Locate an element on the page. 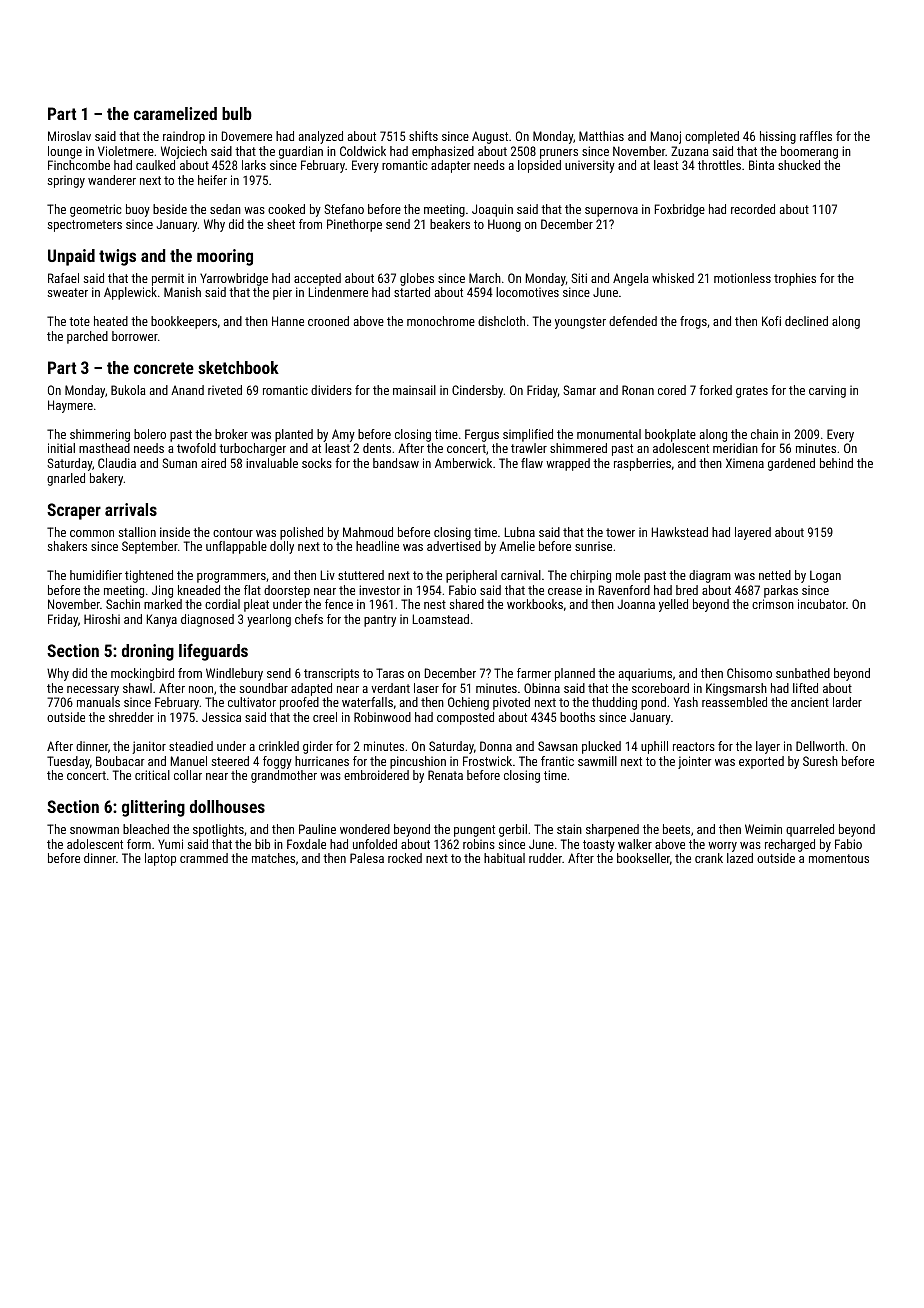 The image size is (924, 1308). crammed is located at coordinates (204, 858).
